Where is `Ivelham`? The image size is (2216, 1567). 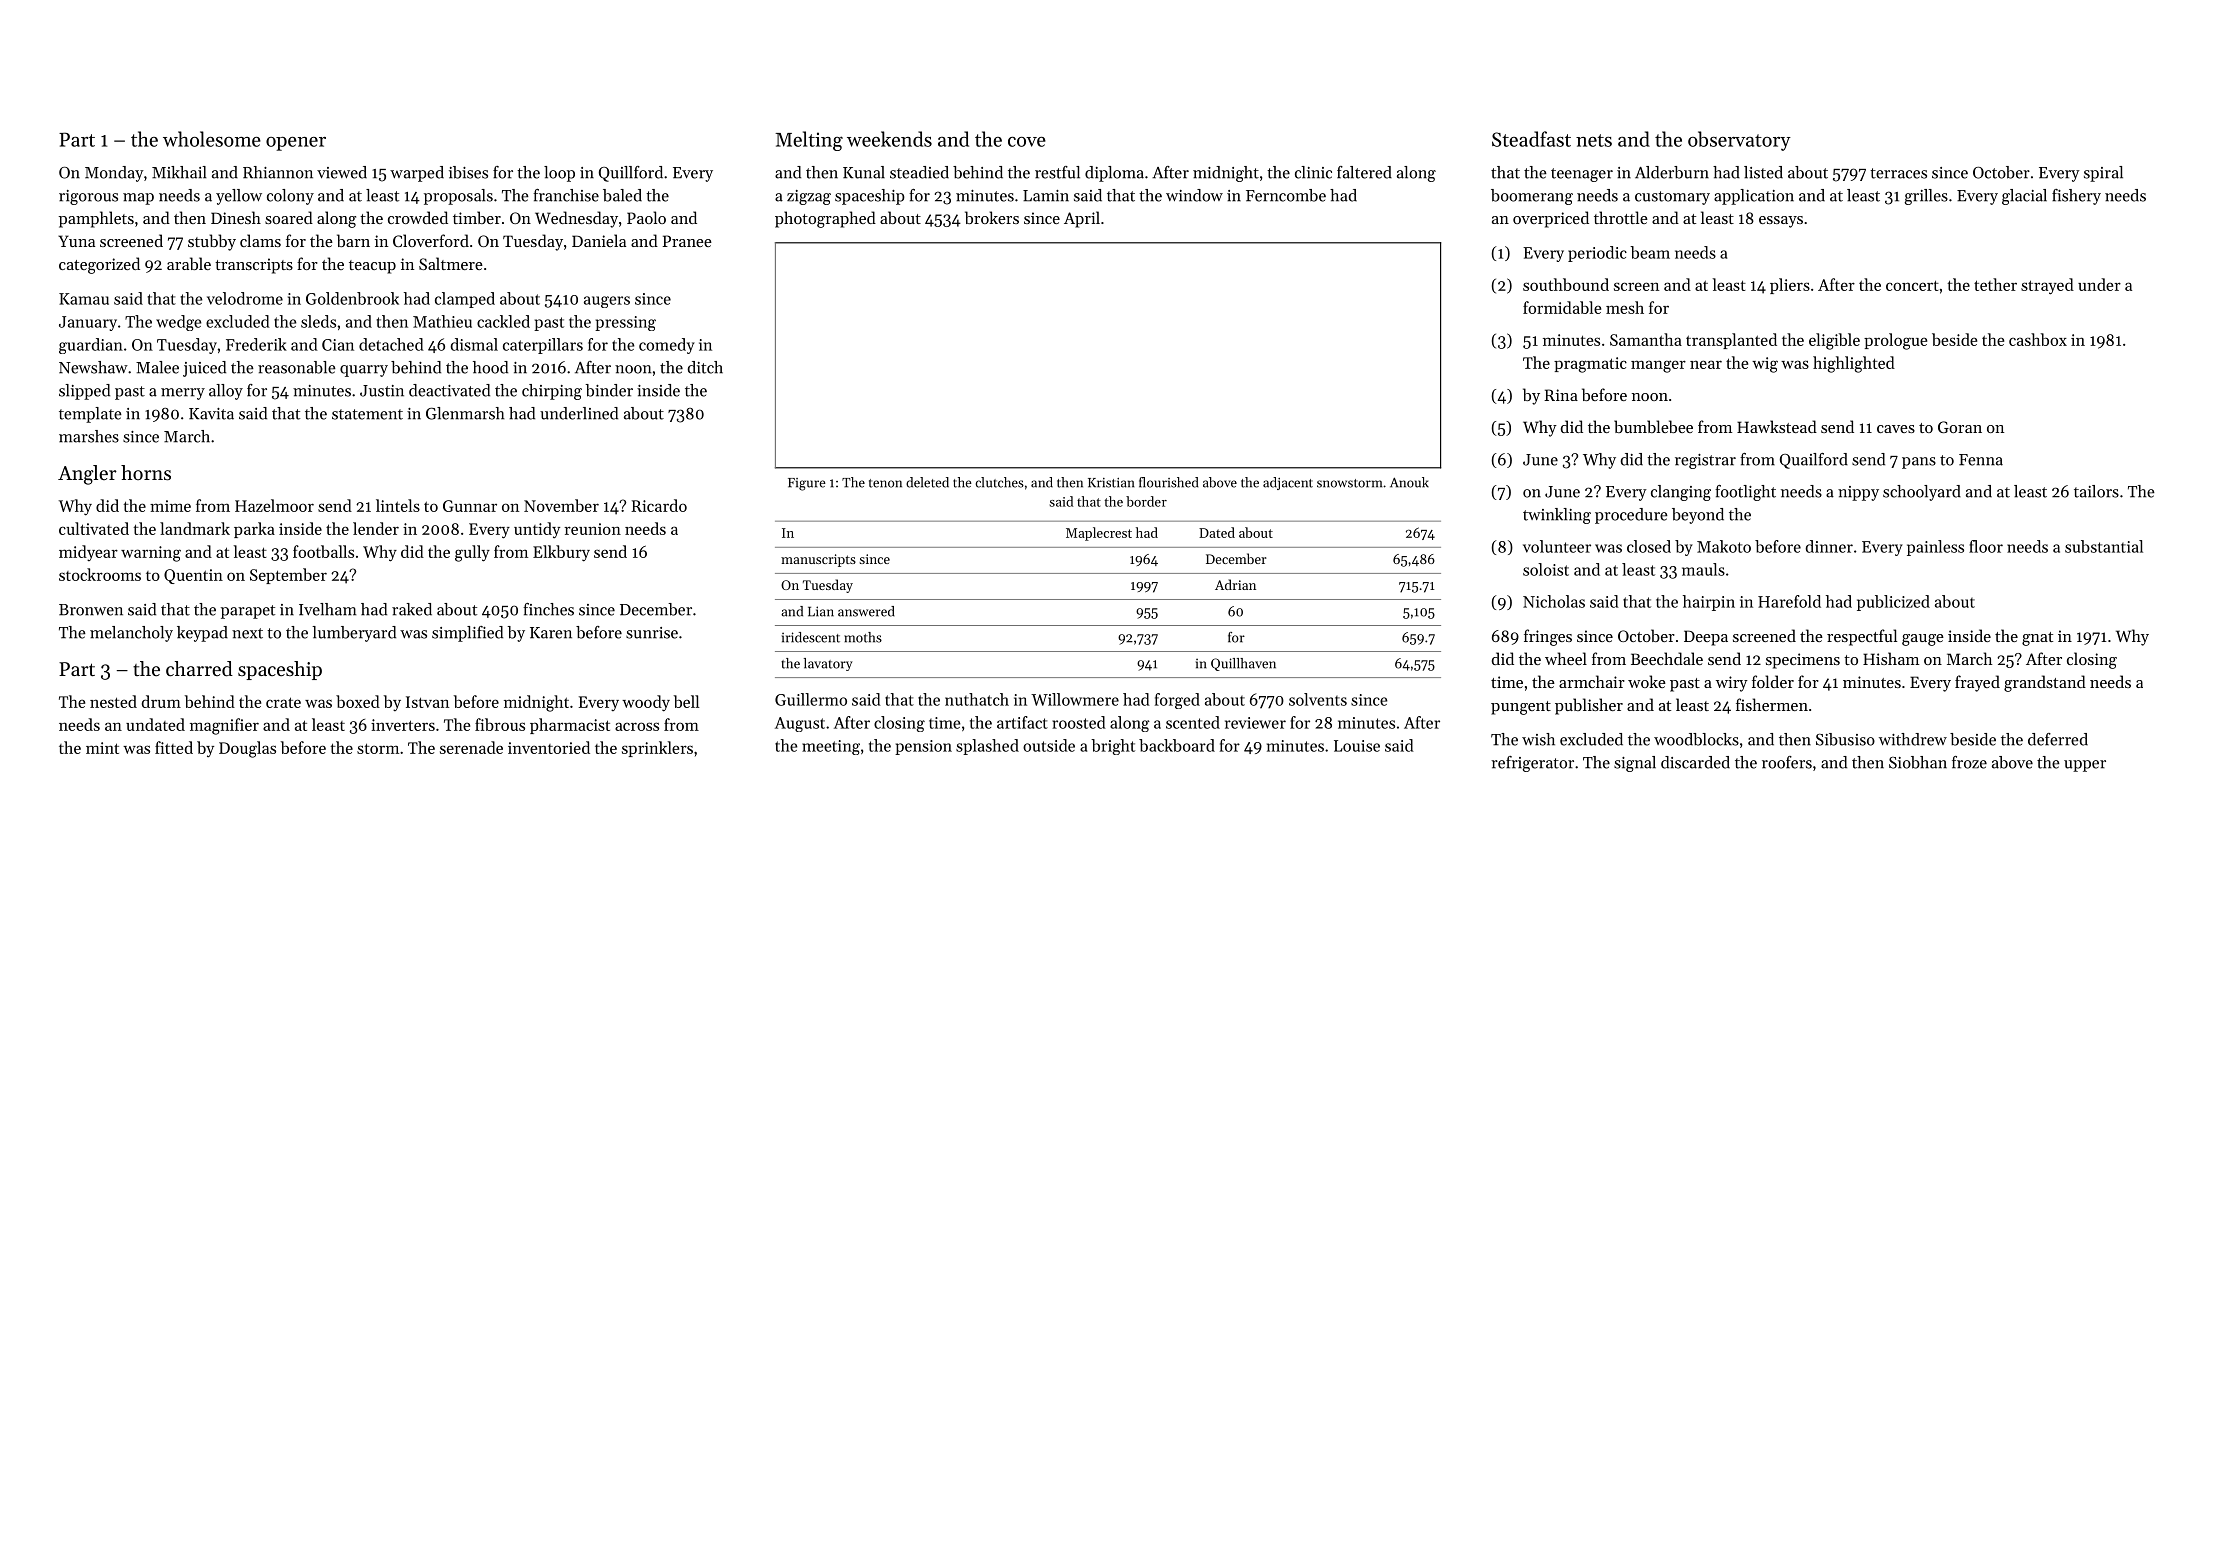 Ivelham is located at coordinates (327, 609).
